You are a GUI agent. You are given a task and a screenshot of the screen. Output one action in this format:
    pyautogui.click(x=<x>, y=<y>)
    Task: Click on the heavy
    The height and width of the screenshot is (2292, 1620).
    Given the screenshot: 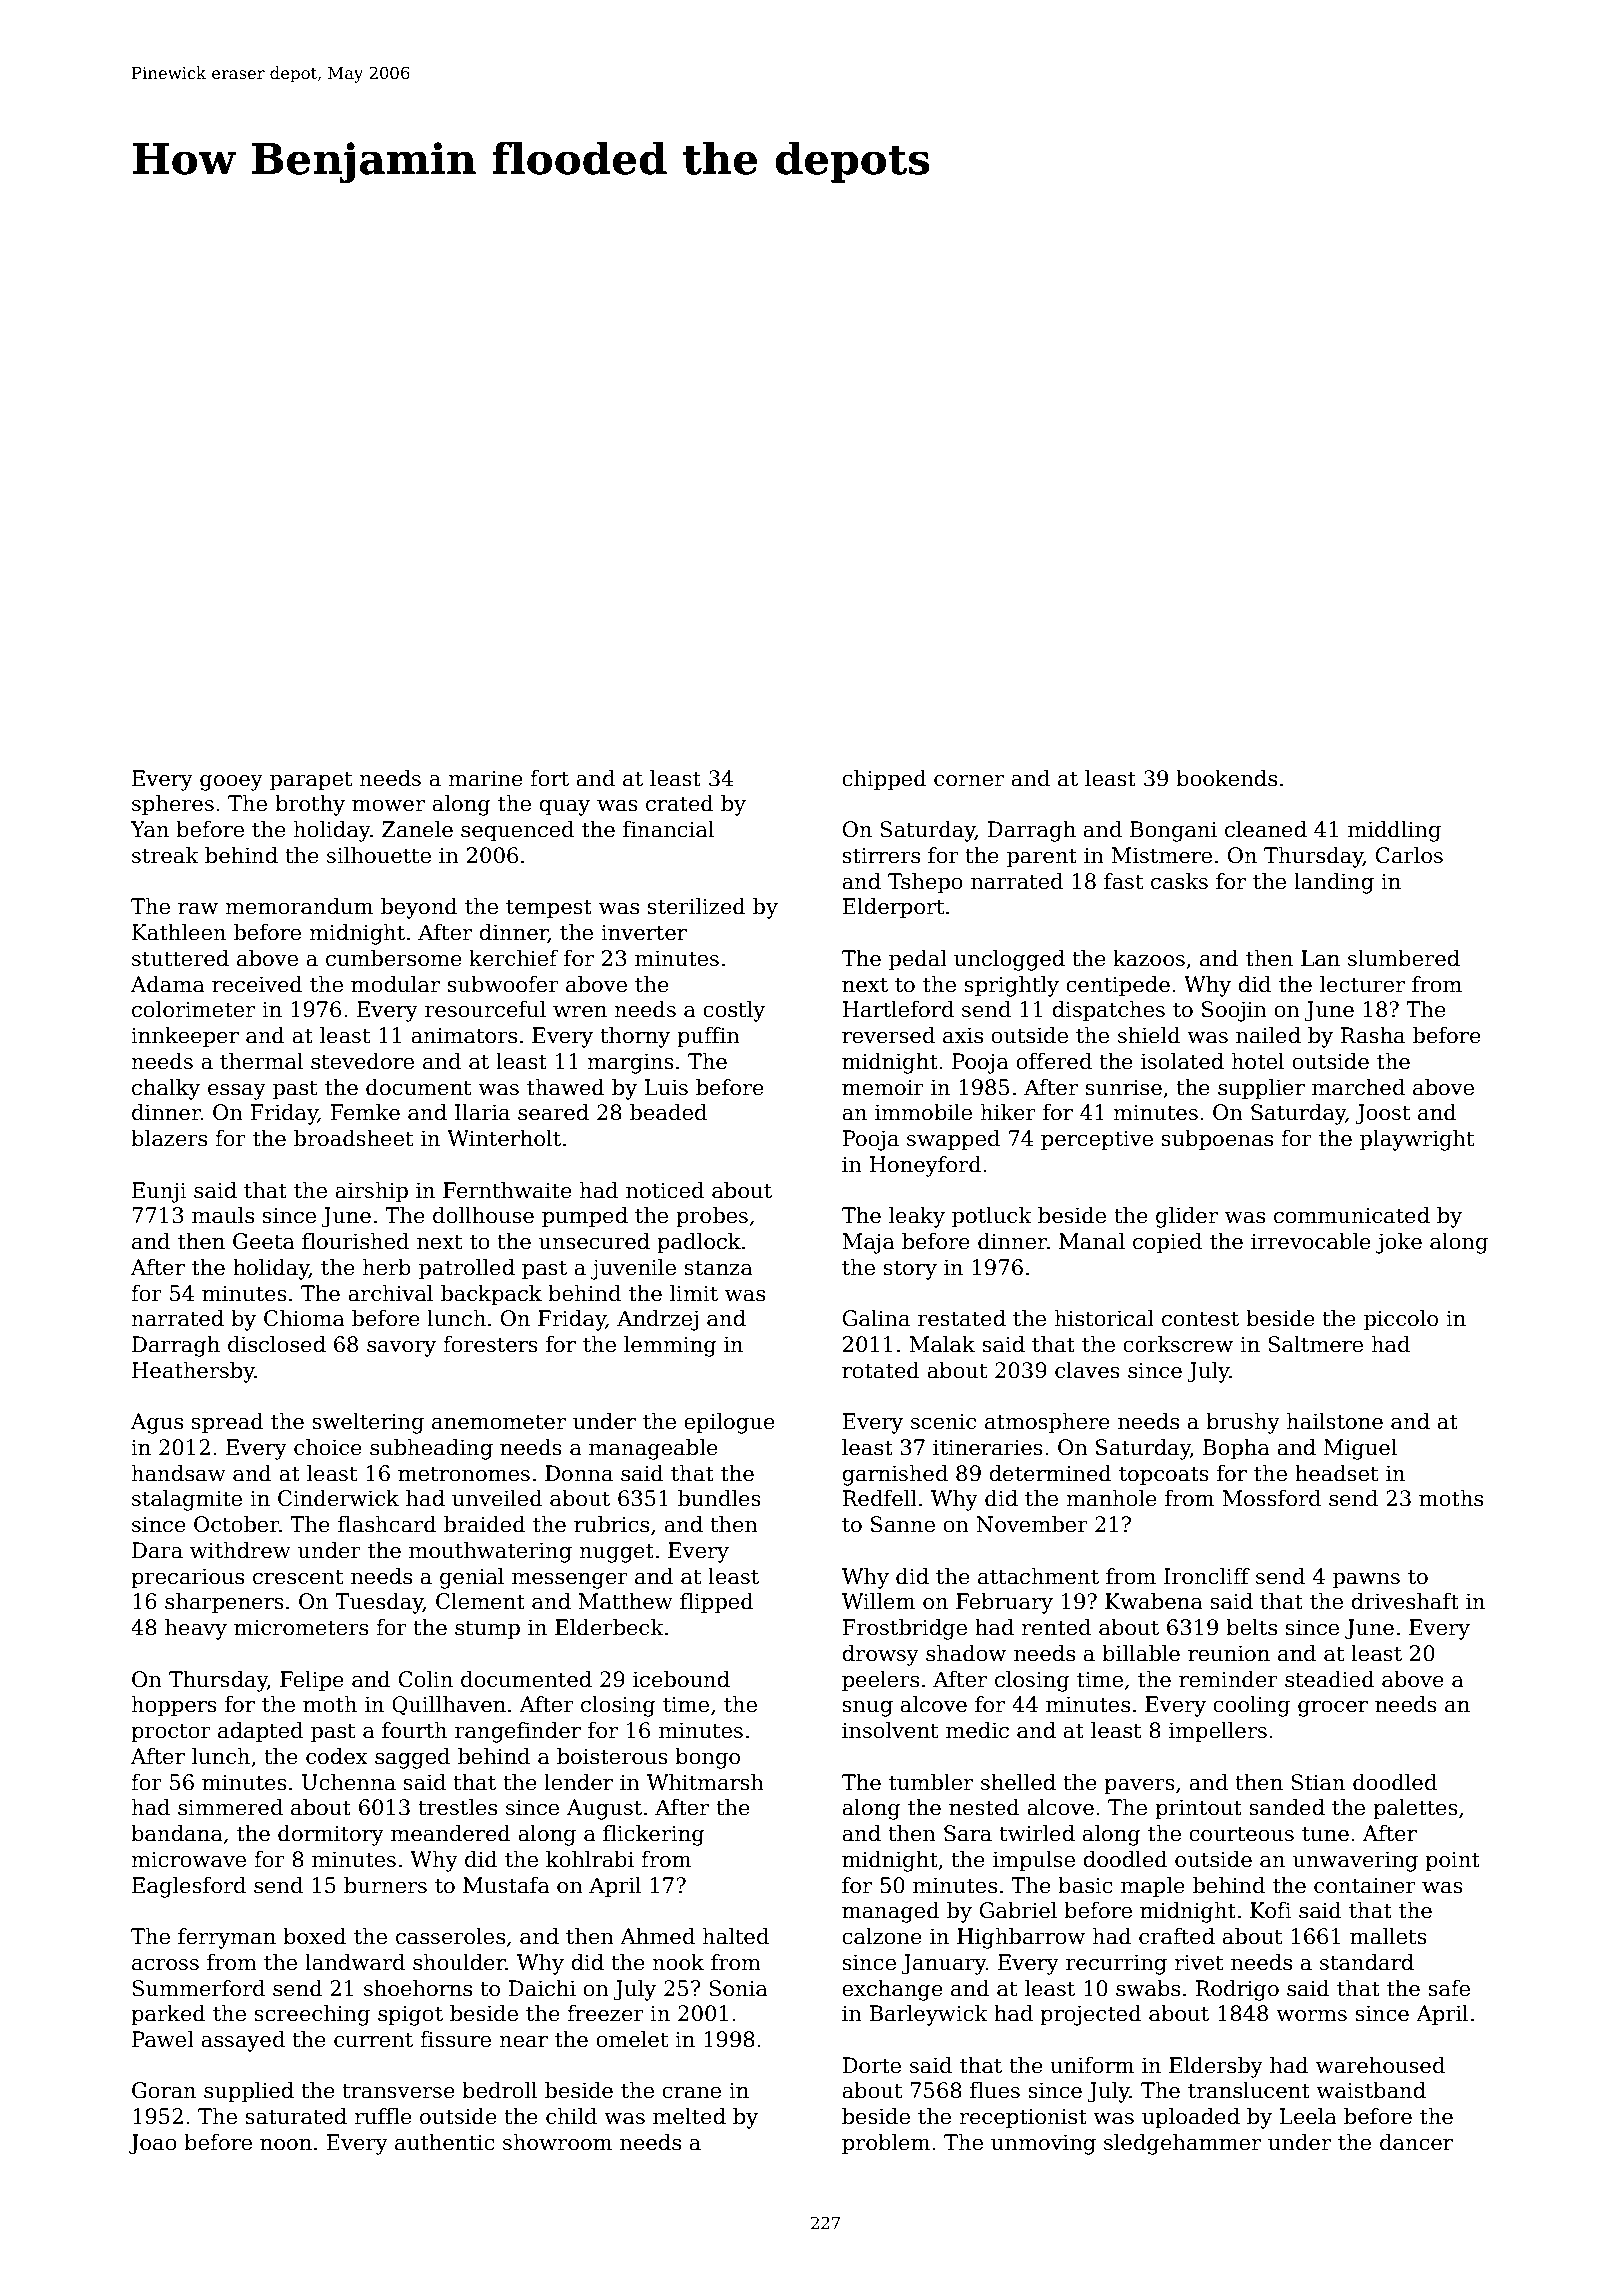 What is the action you would take?
    pyautogui.click(x=196, y=1629)
